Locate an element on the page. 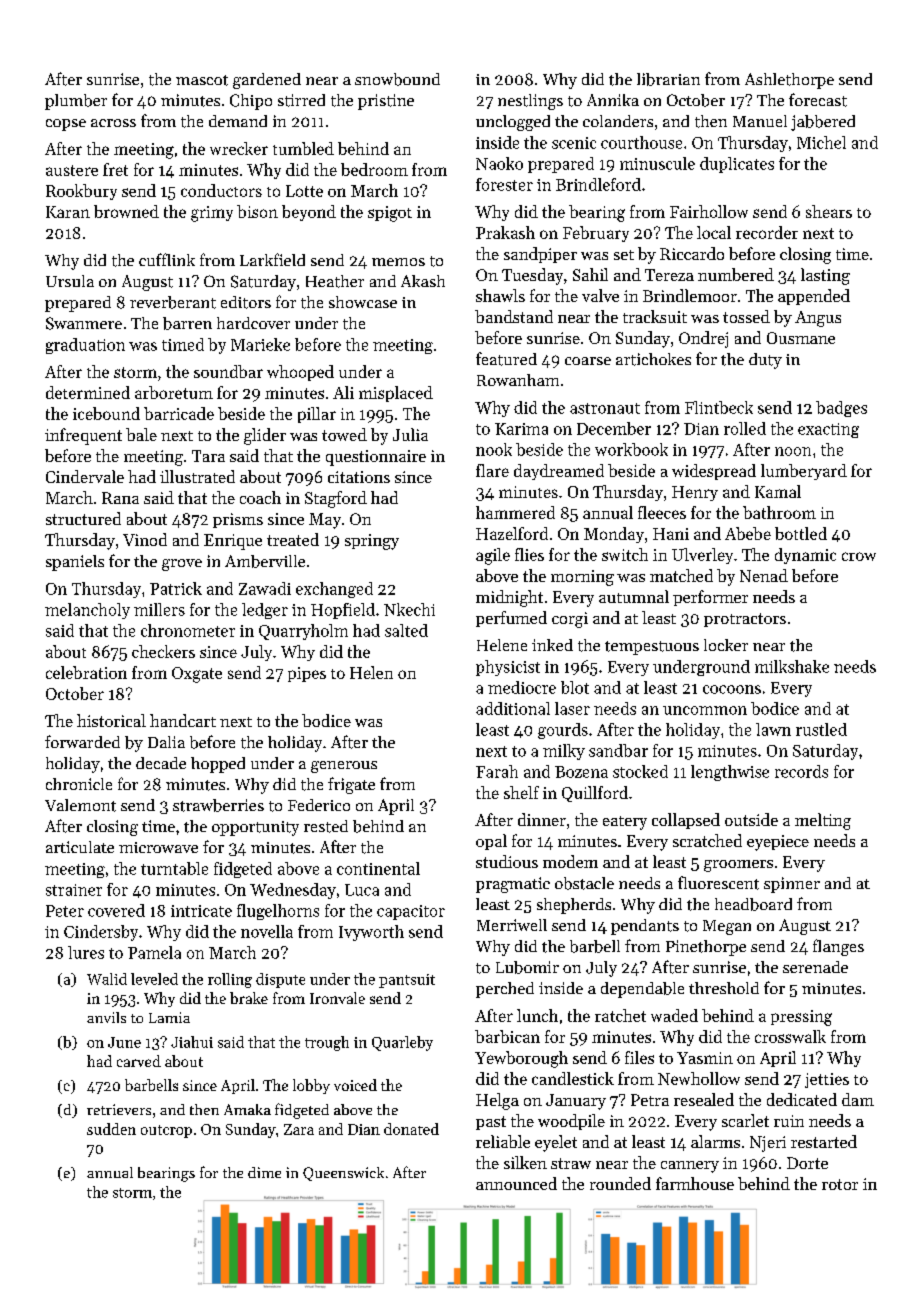 The image size is (924, 1308). coach is located at coordinates (260, 497).
